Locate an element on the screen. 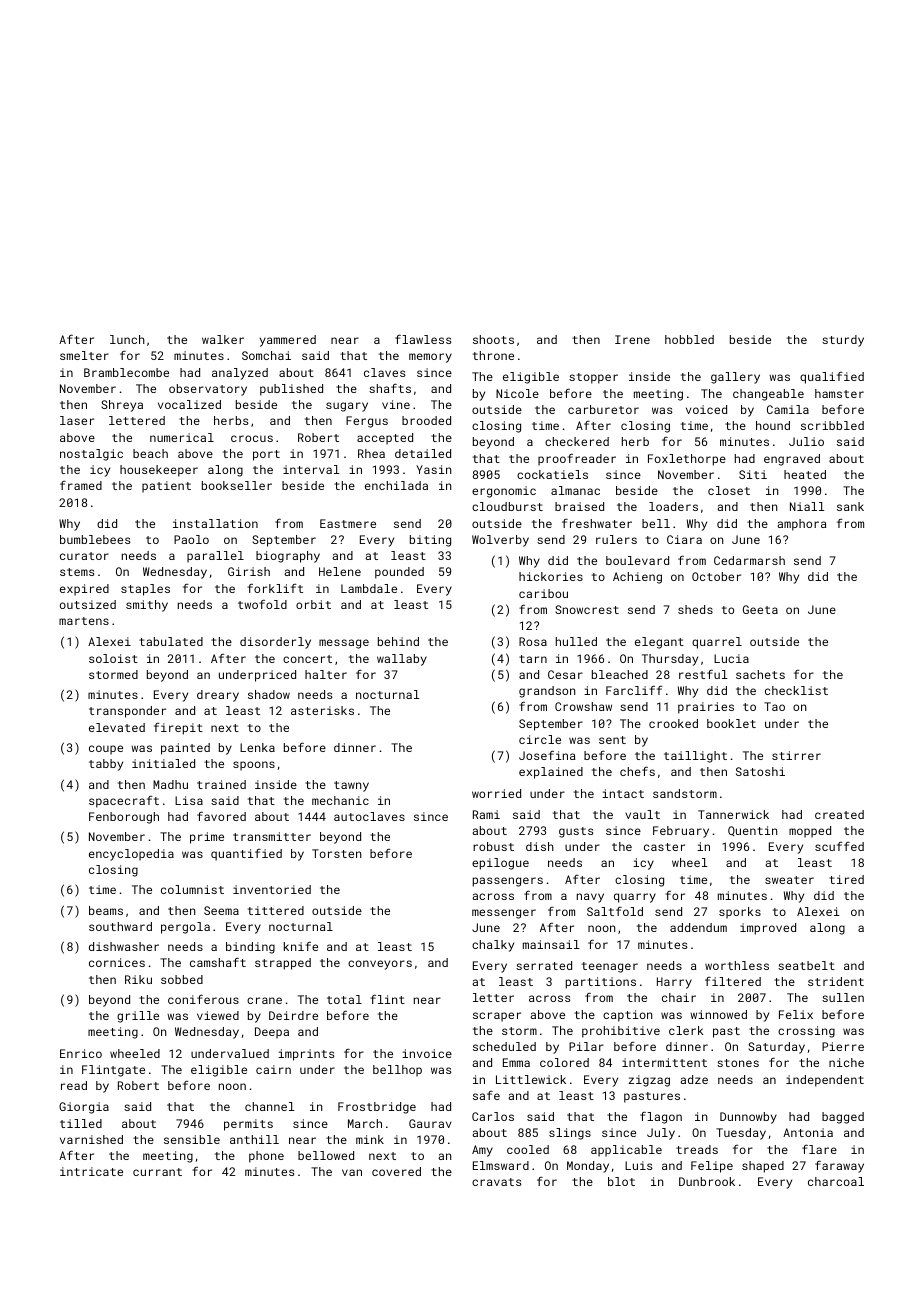 This screenshot has width=924, height=1308. hobbled is located at coordinates (689, 339).
